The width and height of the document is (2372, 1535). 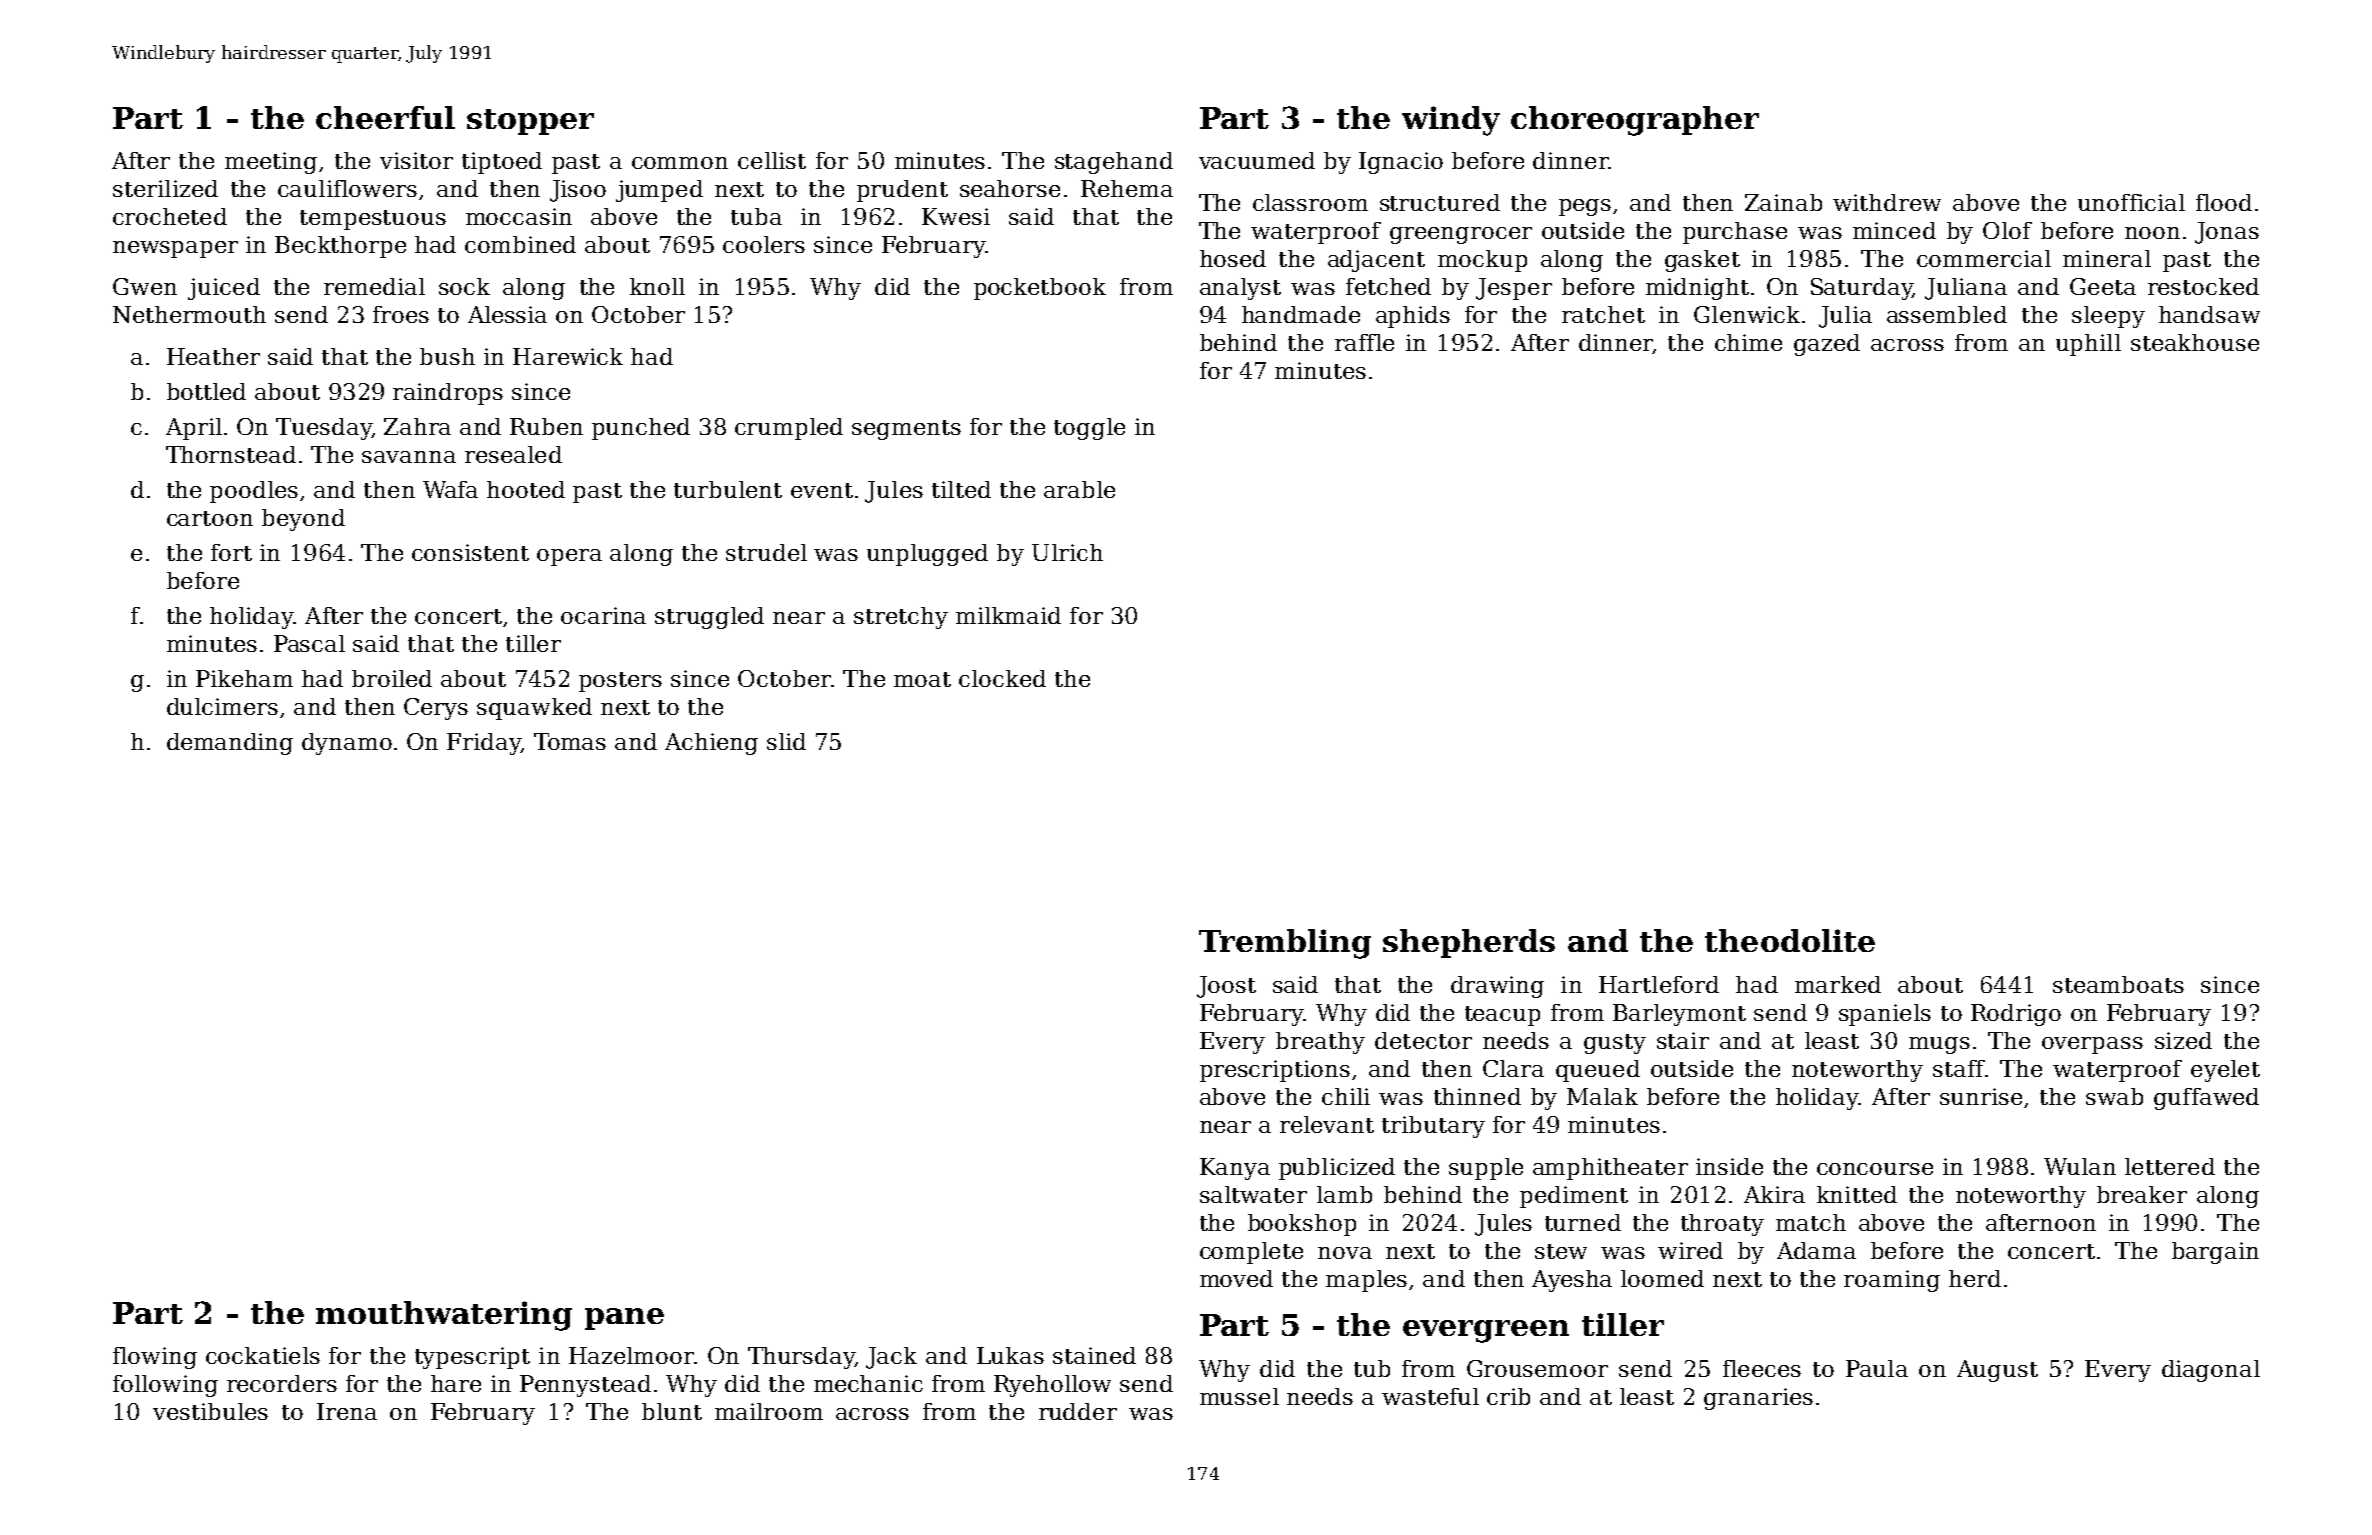 I want to click on clocked, so click(x=1002, y=678).
